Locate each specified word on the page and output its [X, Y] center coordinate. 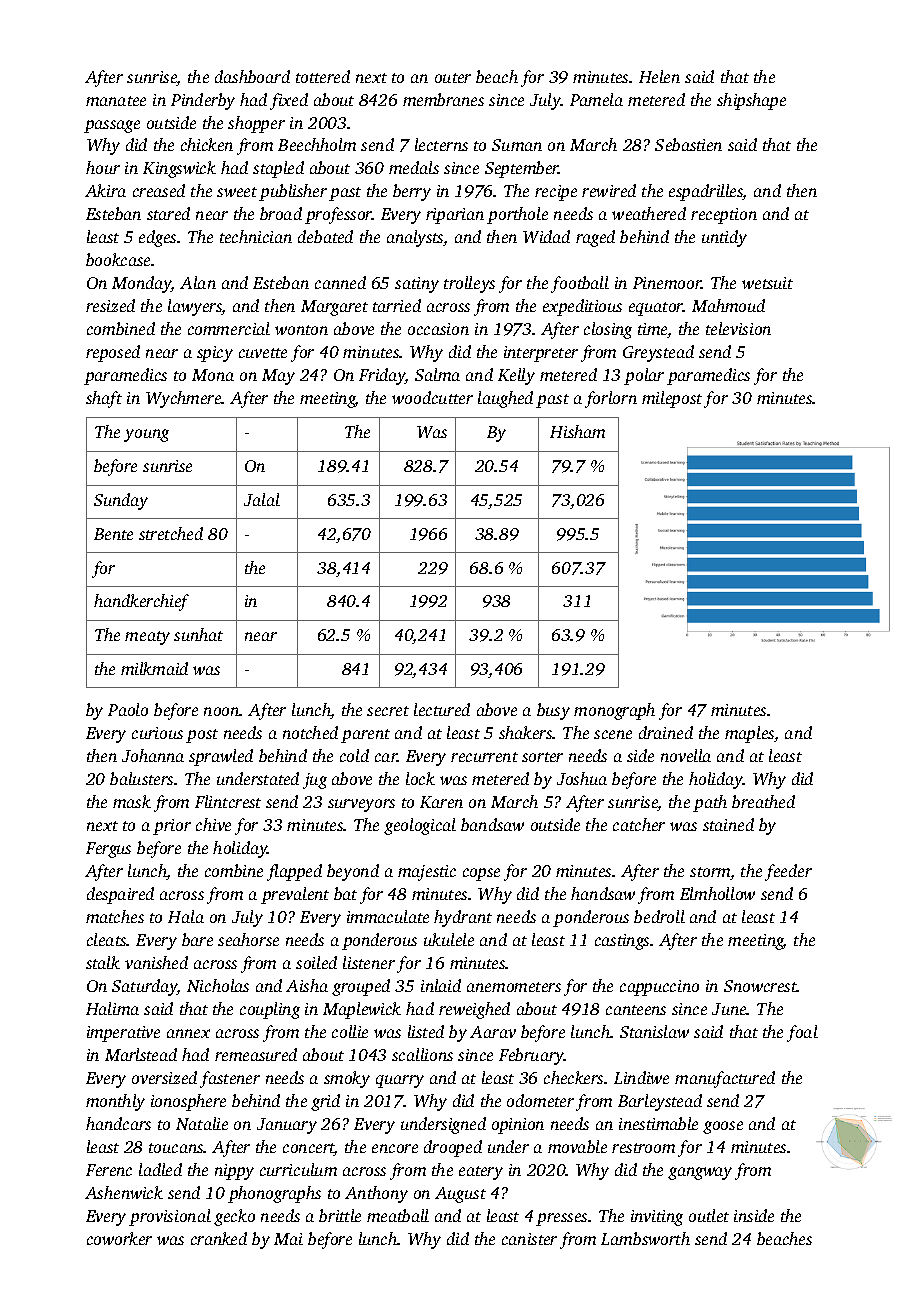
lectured [442, 709]
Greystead [658, 353]
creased [159, 190]
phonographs [274, 1194]
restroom [643, 1148]
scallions [422, 1054]
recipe [556, 193]
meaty [147, 638]
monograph [614, 711]
